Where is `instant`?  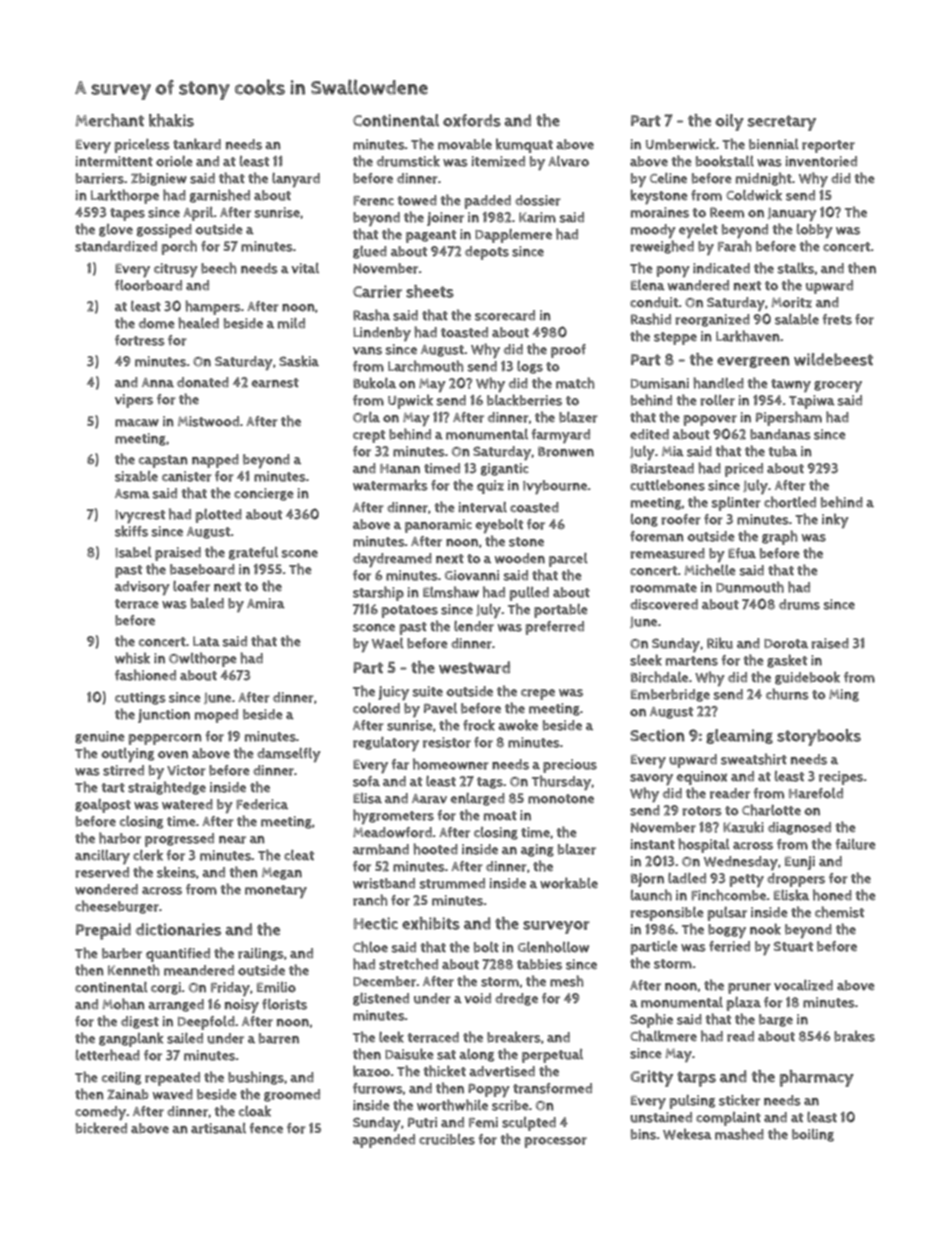
instant is located at coordinates (652, 844).
